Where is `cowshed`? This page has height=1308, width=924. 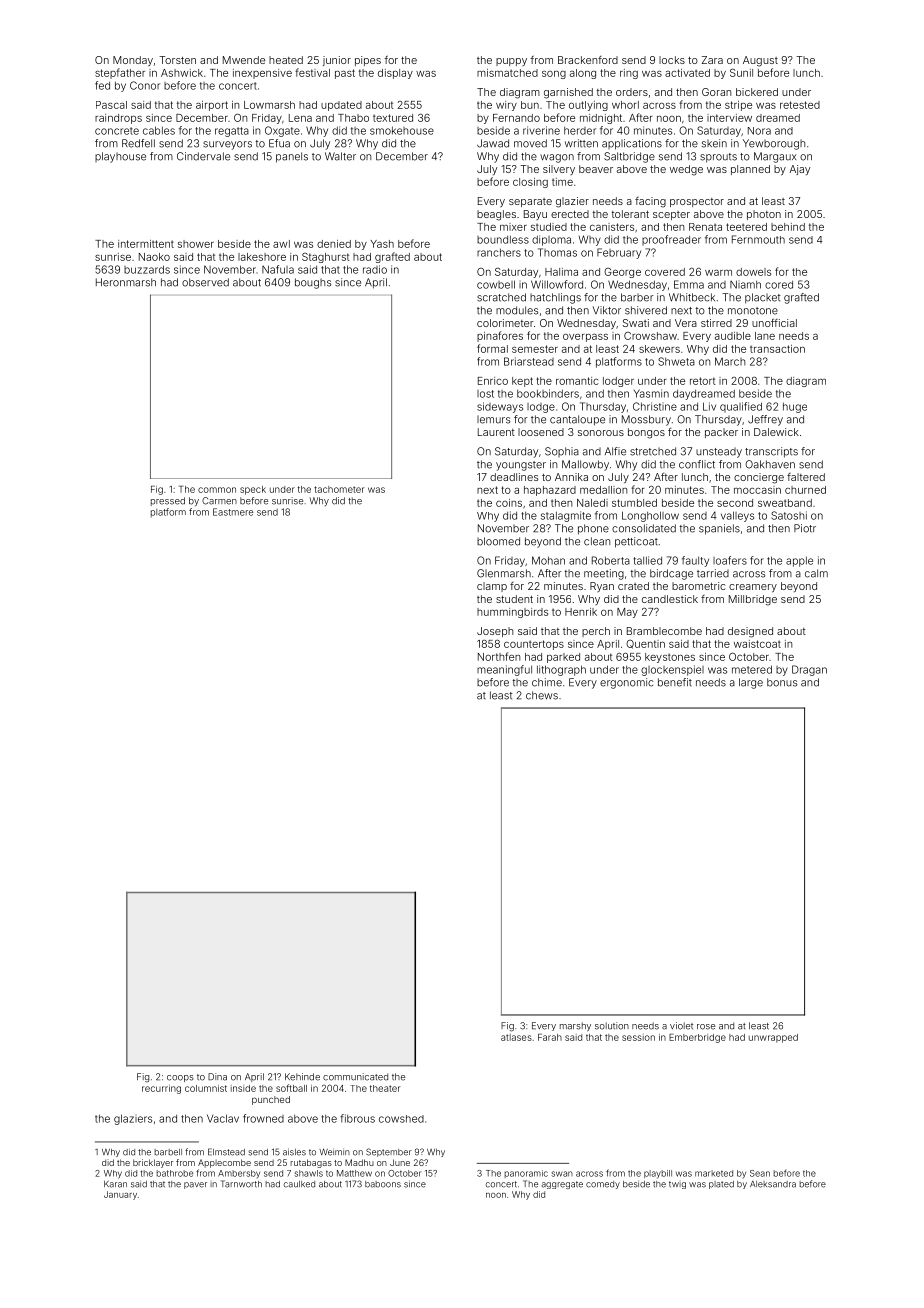
cowshed is located at coordinates (401, 1119).
